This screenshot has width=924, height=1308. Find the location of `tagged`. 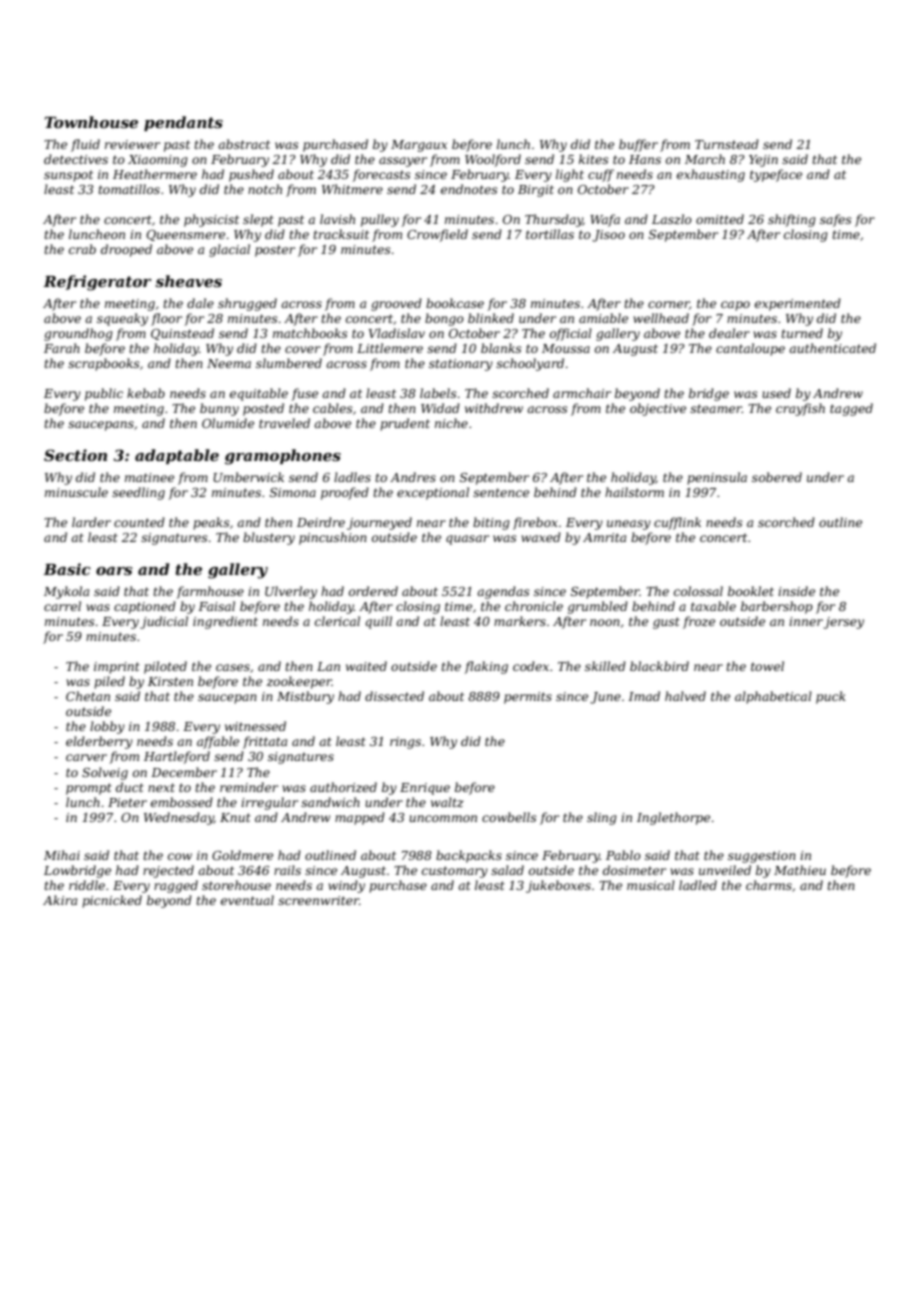

tagged is located at coordinates (851, 409).
